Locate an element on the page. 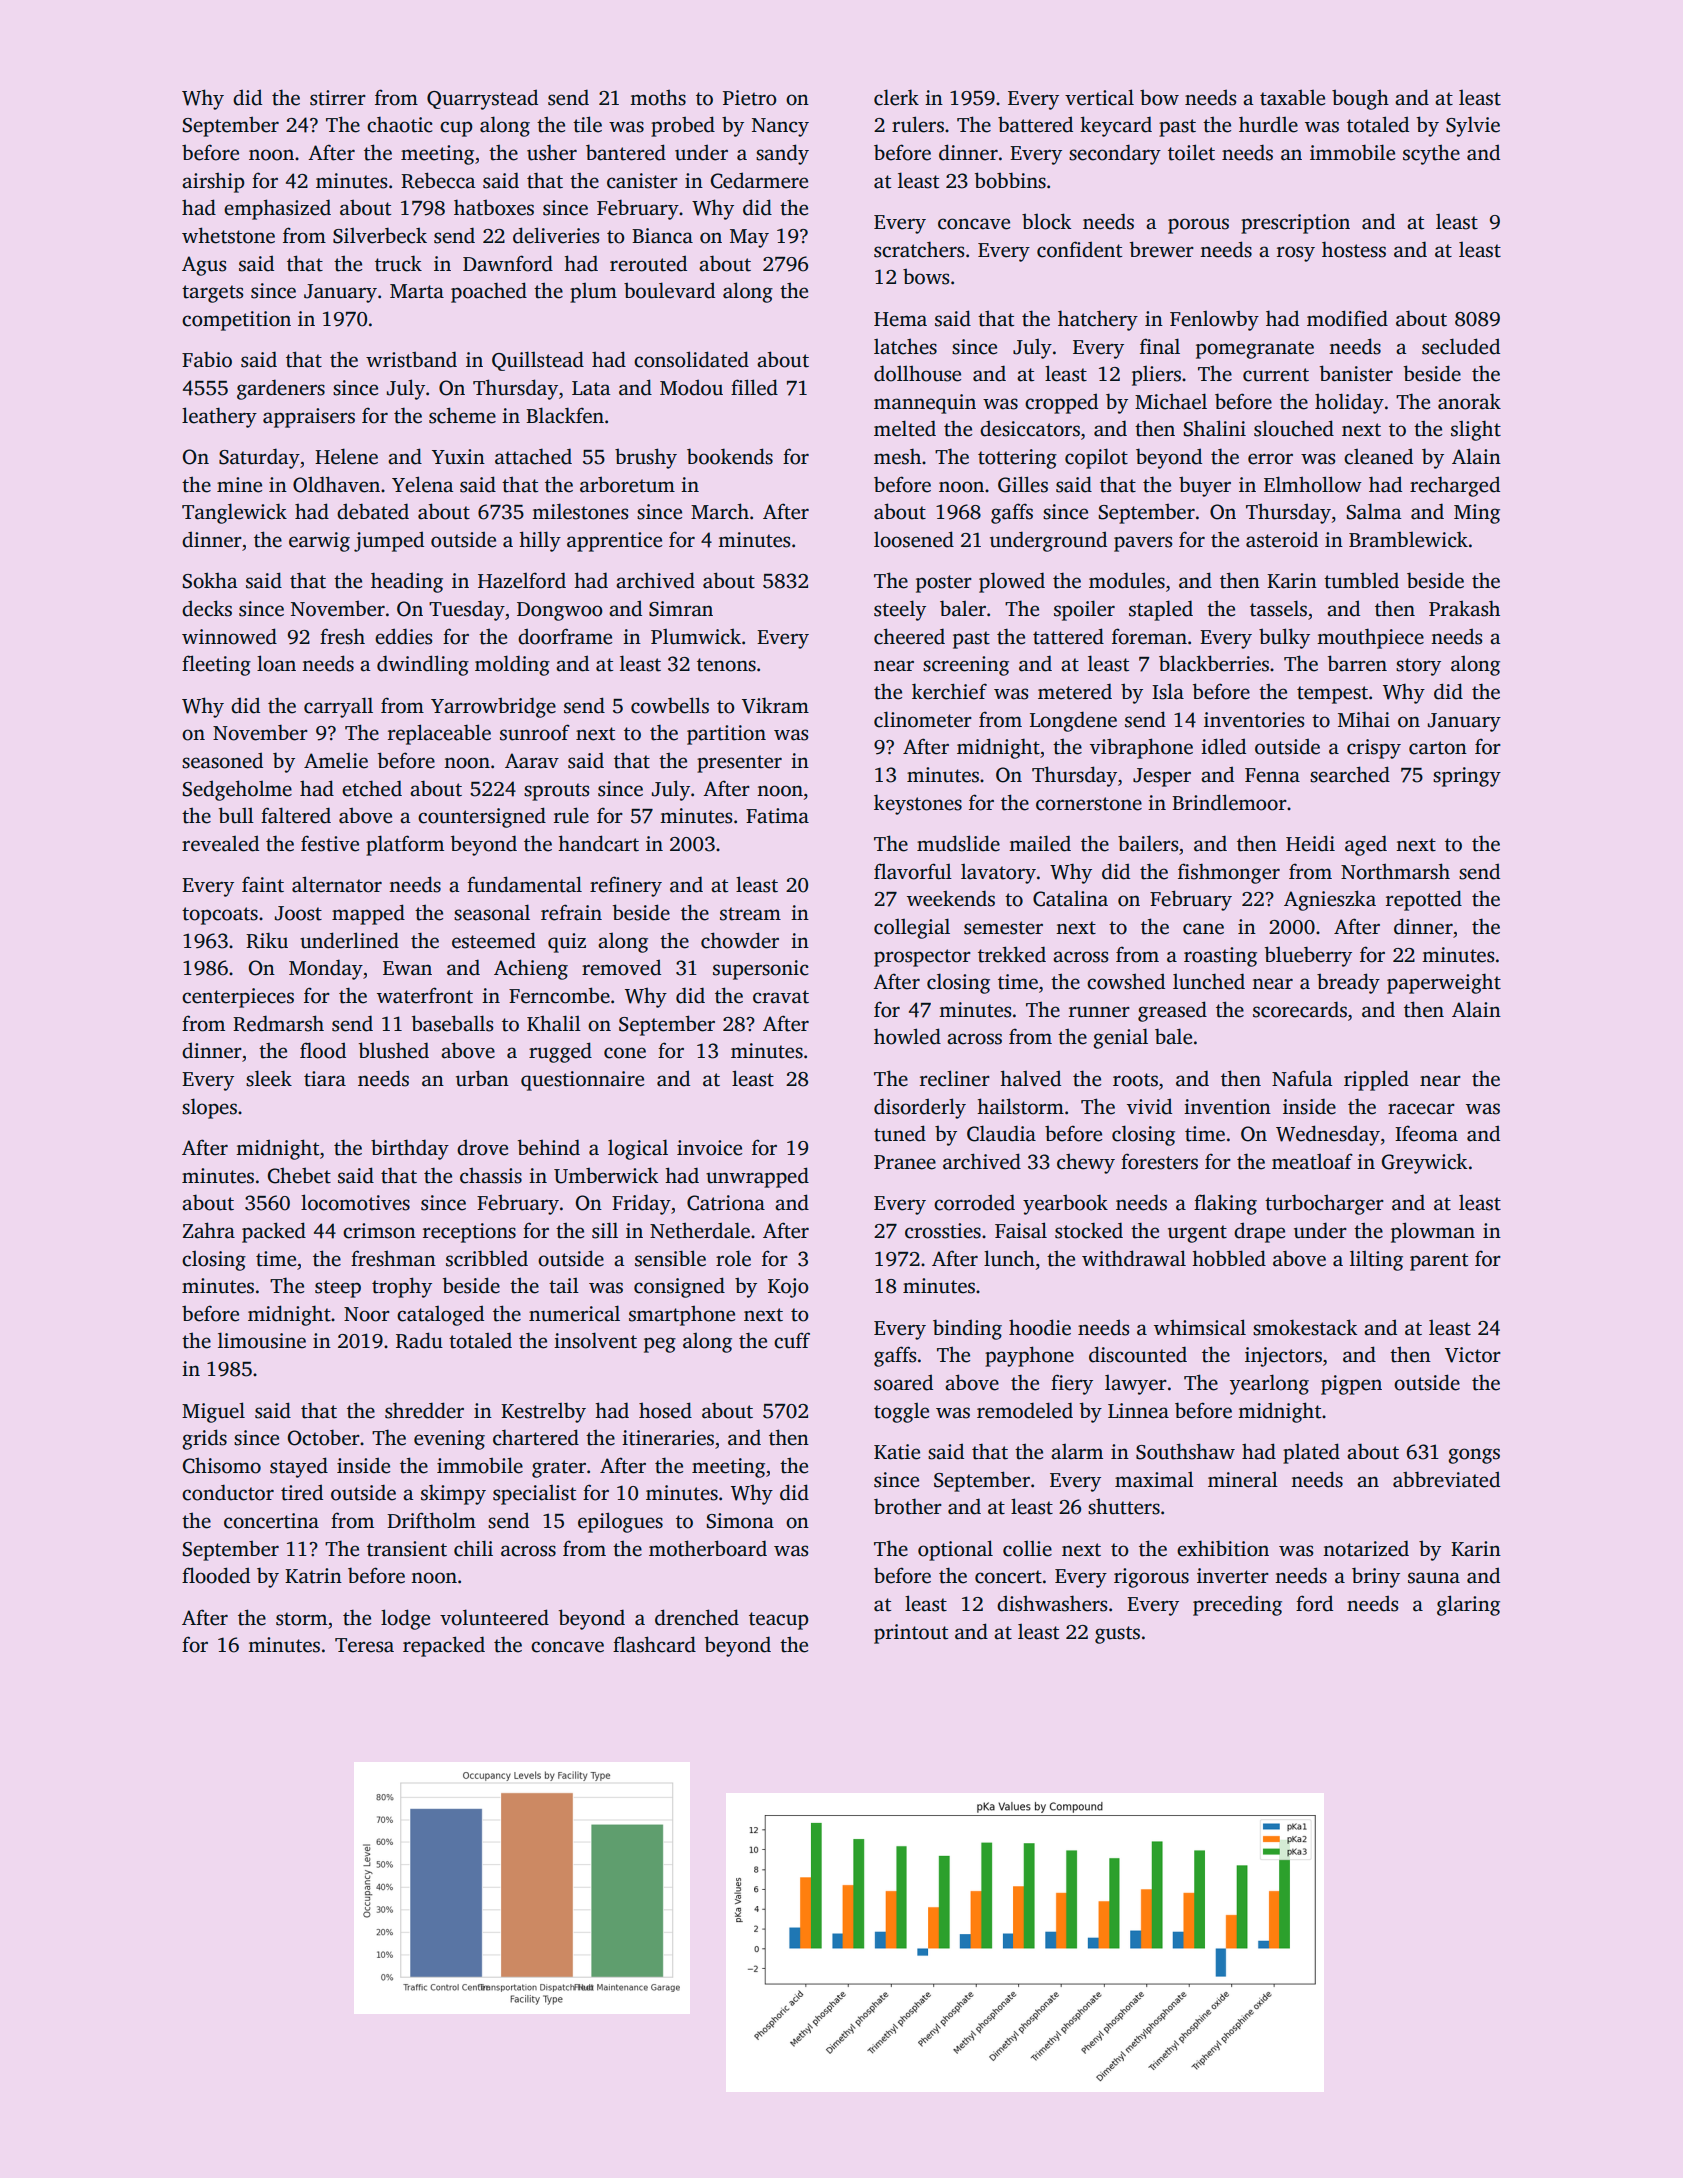 This image has height=2178, width=1683. idled is located at coordinates (1223, 746).
